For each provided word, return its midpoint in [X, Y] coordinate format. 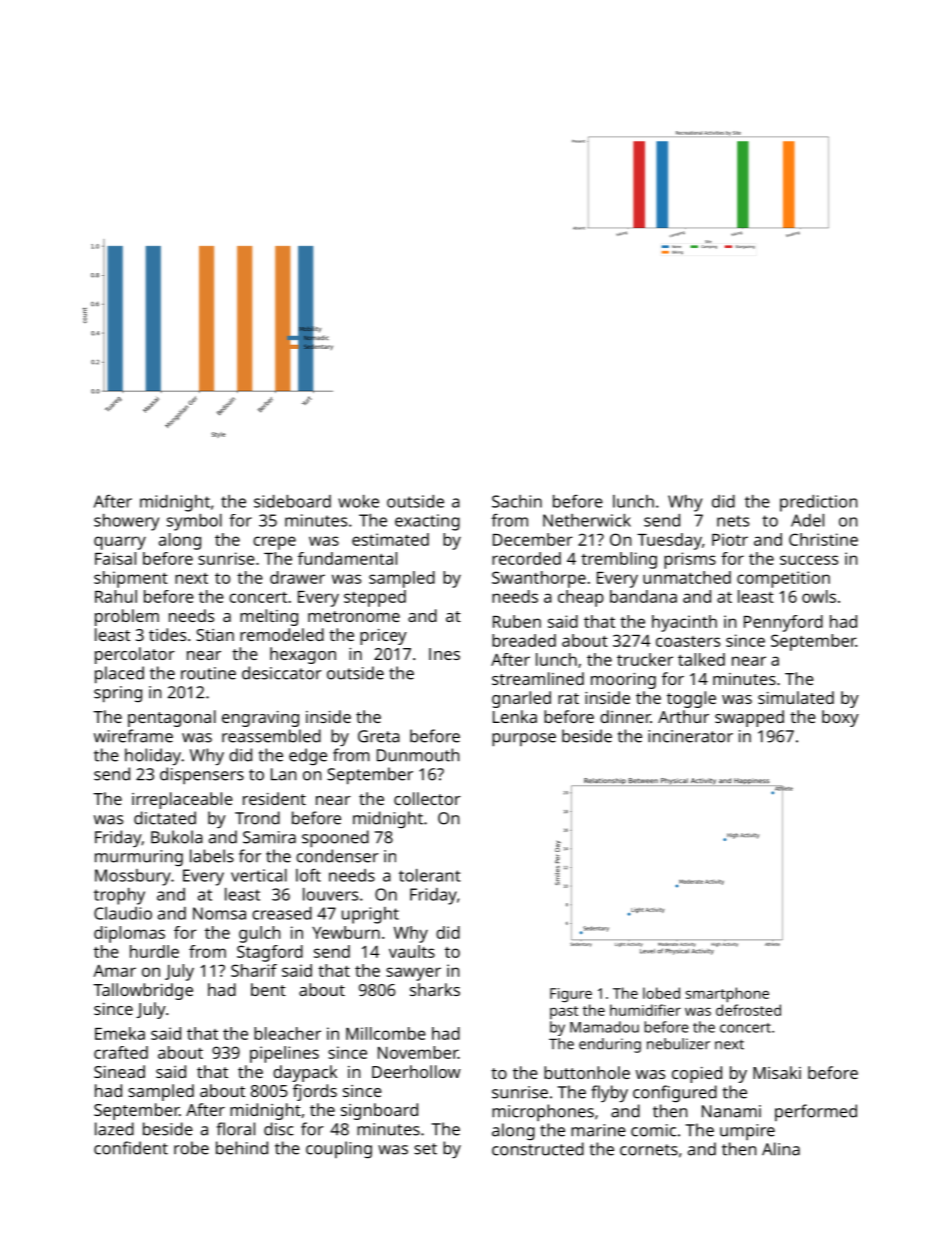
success [809, 560]
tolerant [430, 875]
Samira [269, 837]
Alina [781, 1149]
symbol [194, 522]
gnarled [521, 699]
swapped [749, 718]
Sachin [517, 501]
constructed [538, 1149]
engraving [260, 719]
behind [242, 1148]
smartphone [727, 995]
